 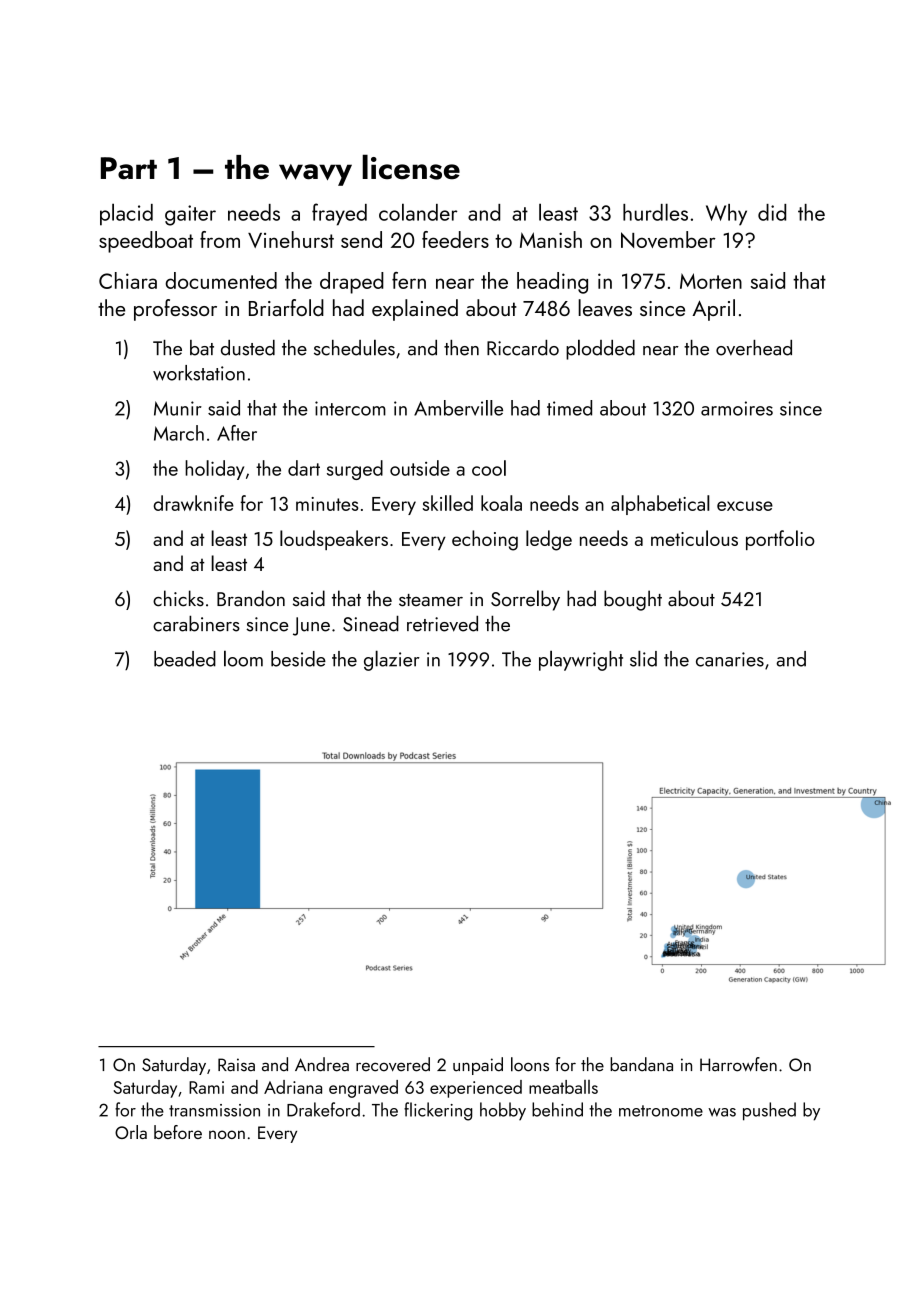 I want to click on portfolio, so click(x=780, y=540).
